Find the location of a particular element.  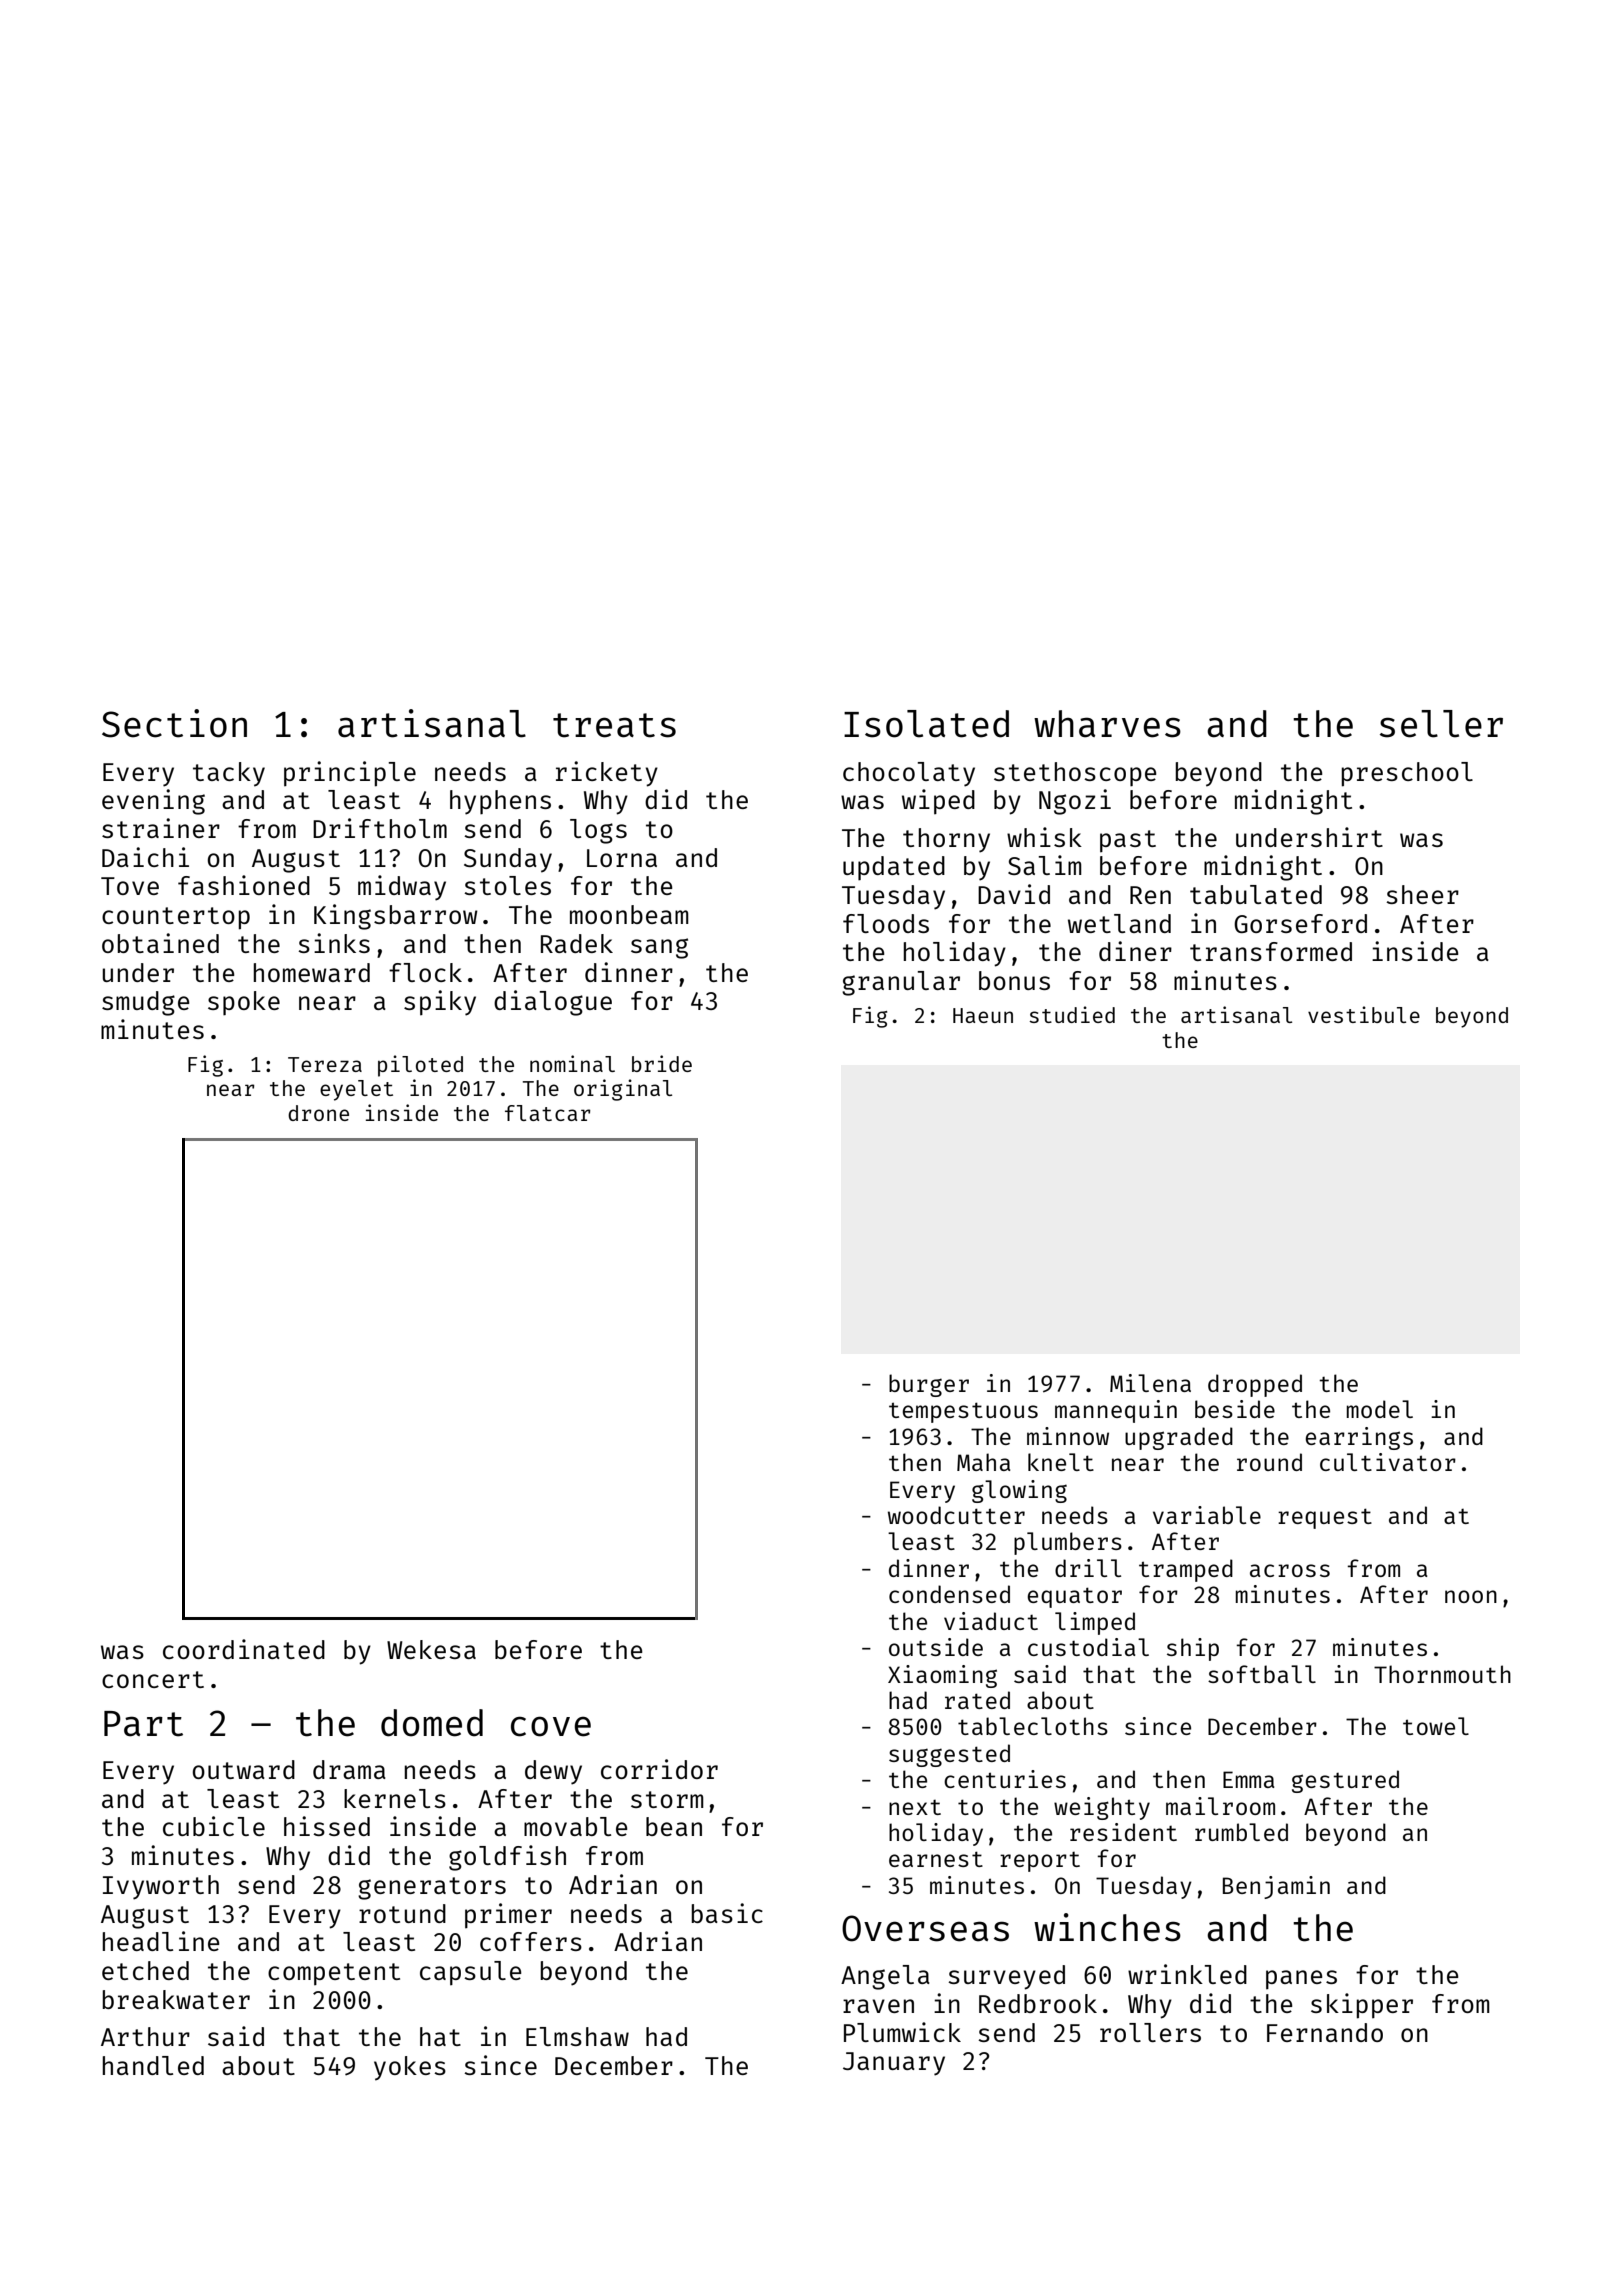

Benjamin is located at coordinates (1276, 1887).
